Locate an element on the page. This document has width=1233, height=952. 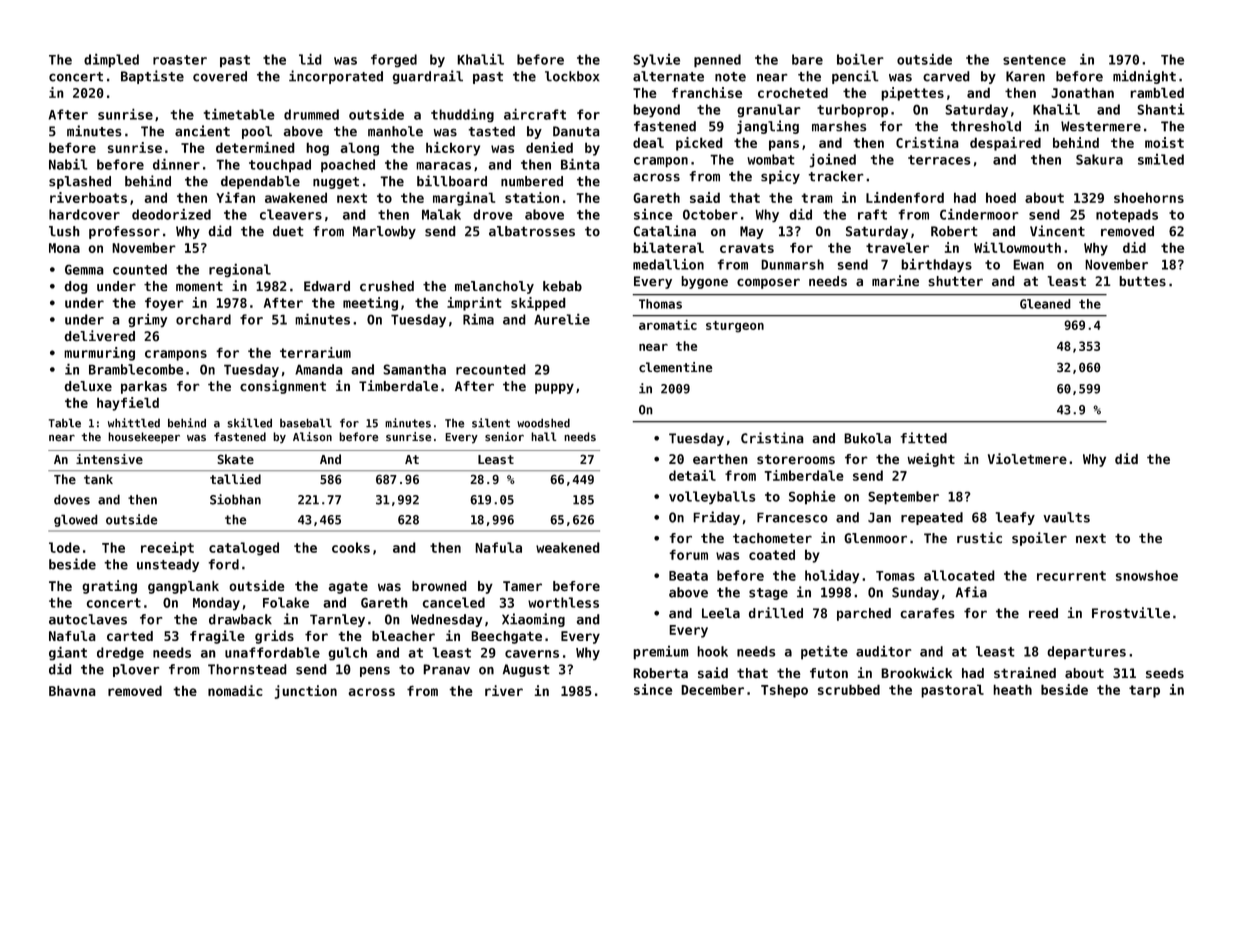
bare is located at coordinates (807, 59).
